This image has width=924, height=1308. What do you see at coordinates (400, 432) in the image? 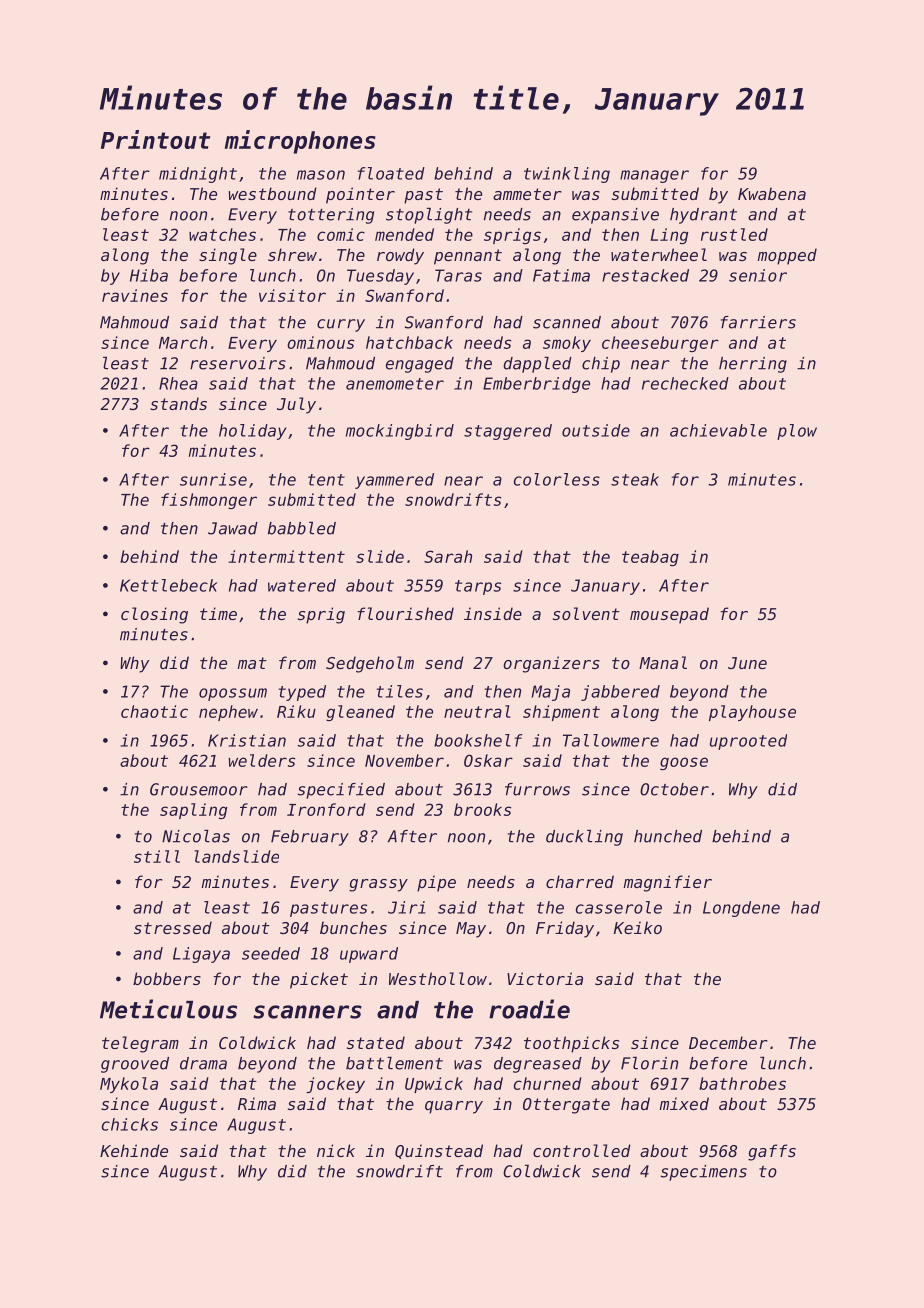
I see `mockingbird` at bounding box center [400, 432].
